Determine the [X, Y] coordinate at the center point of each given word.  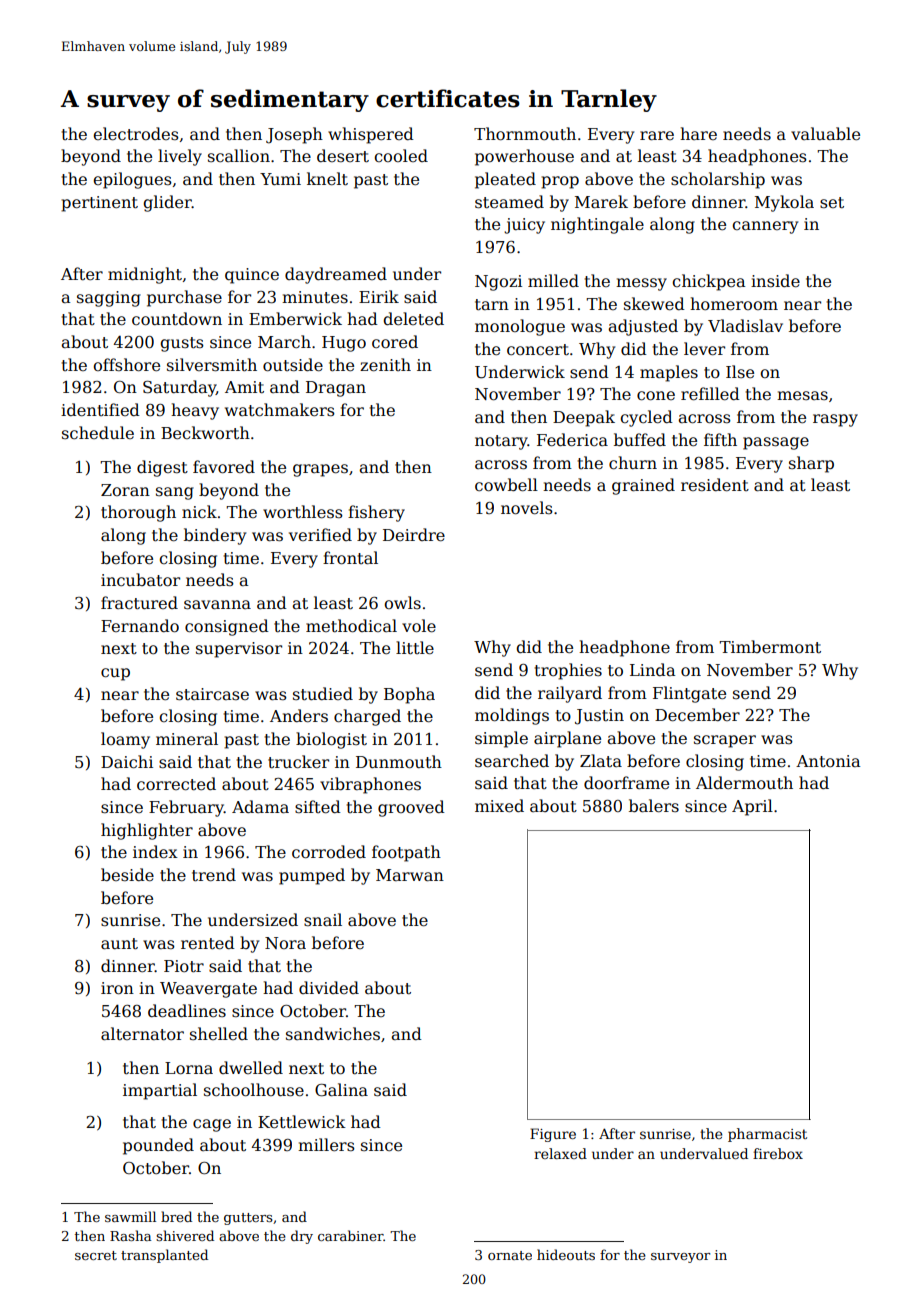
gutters [248, 1219]
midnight [145, 275]
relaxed [560, 1153]
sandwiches [333, 1034]
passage [776, 443]
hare [698, 133]
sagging [109, 299]
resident [715, 485]
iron [117, 988]
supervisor [239, 650]
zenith [385, 365]
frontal [350, 558]
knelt [327, 179]
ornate [510, 1255]
